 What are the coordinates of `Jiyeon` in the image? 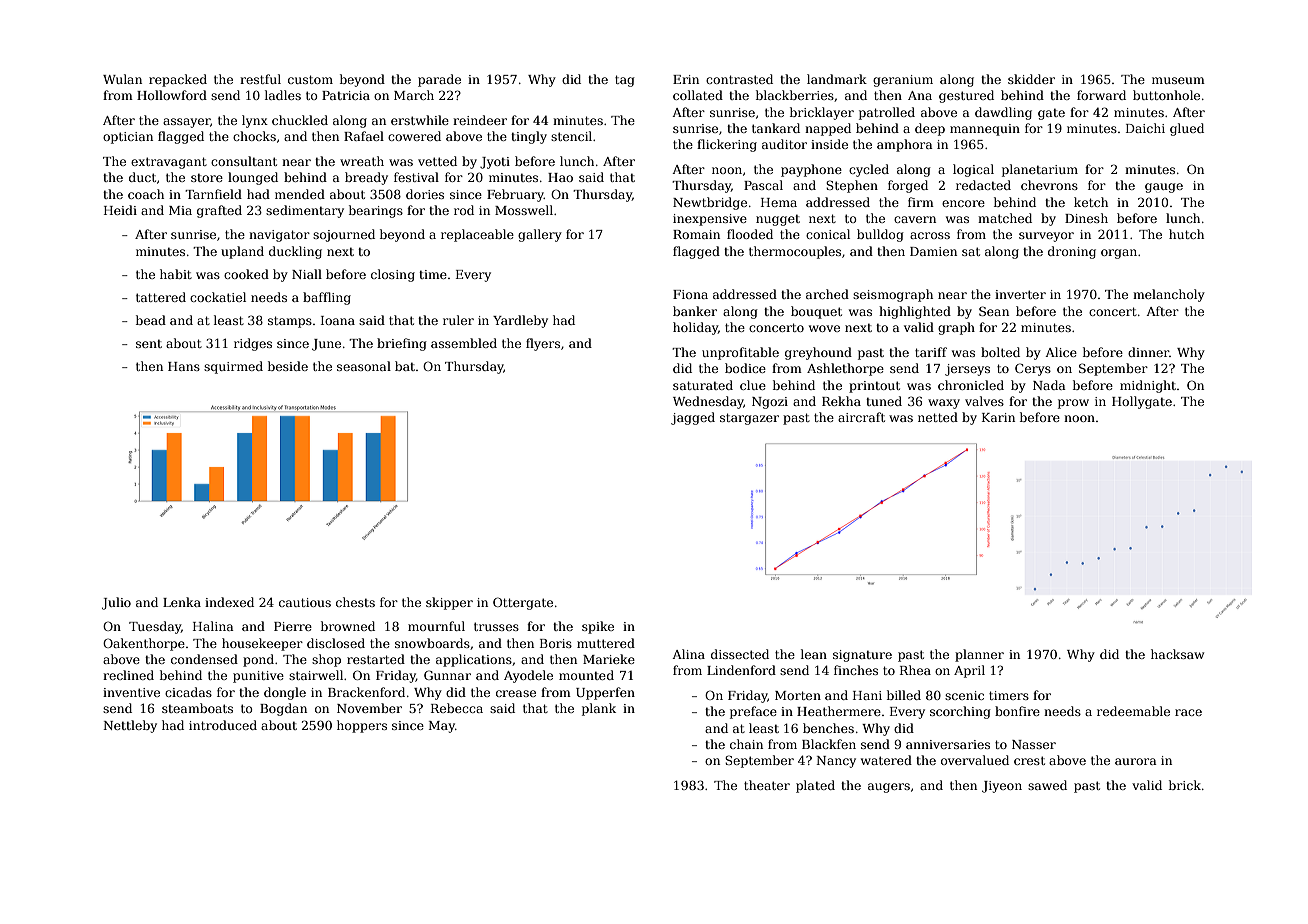 It's located at (1002, 787).
